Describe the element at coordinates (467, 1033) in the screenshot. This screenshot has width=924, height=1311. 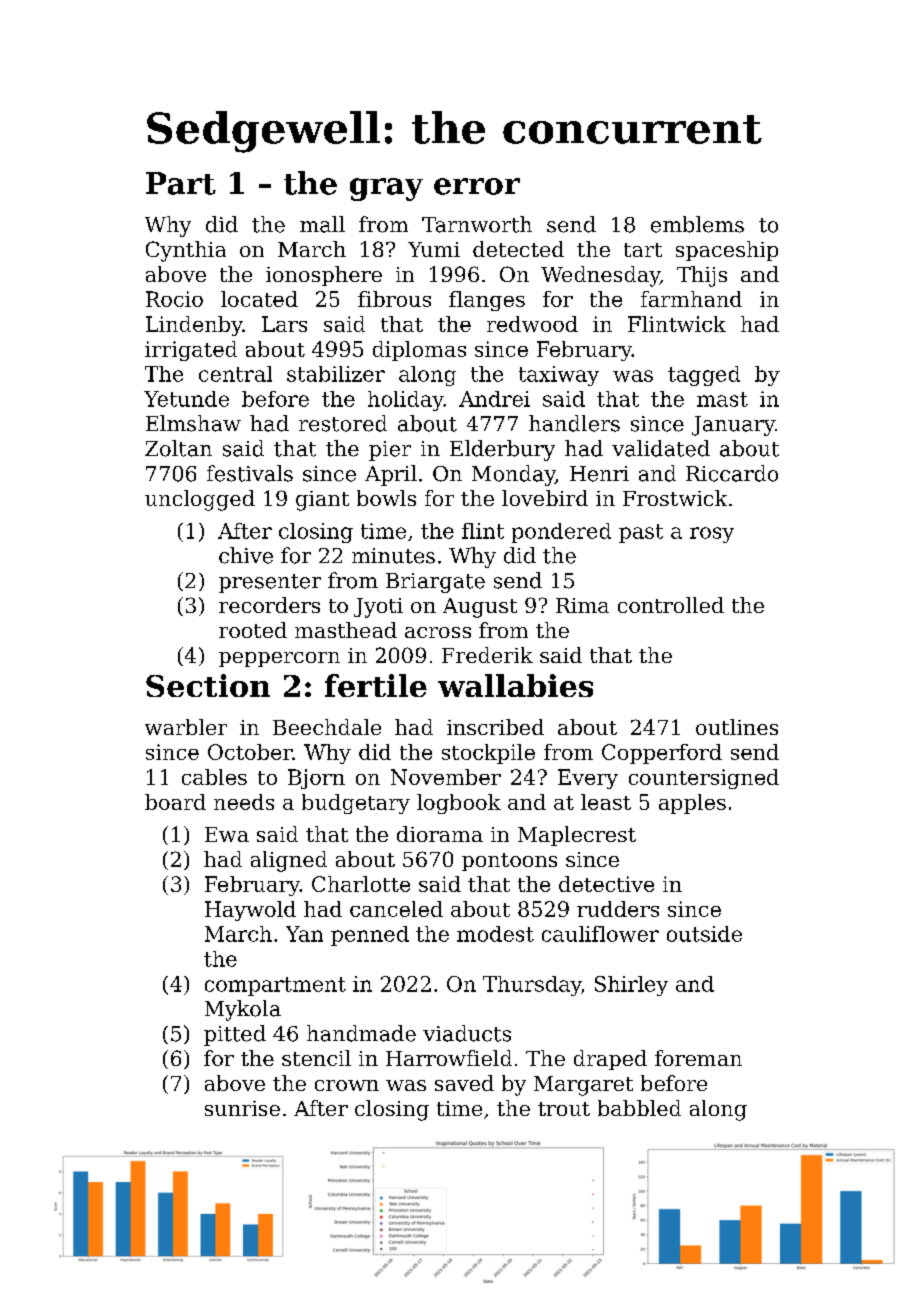
I see `viaducts` at that location.
